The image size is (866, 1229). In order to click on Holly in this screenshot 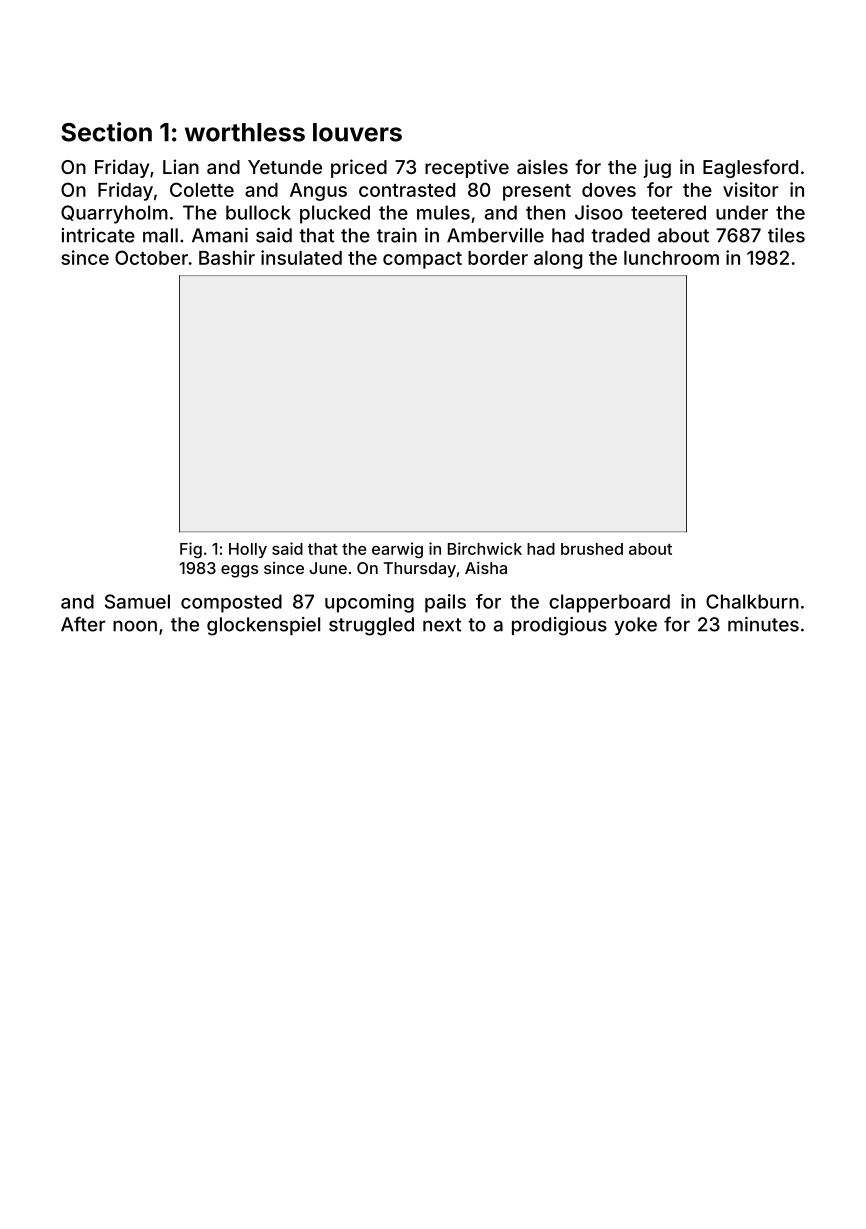, I will do `click(248, 550)`.
